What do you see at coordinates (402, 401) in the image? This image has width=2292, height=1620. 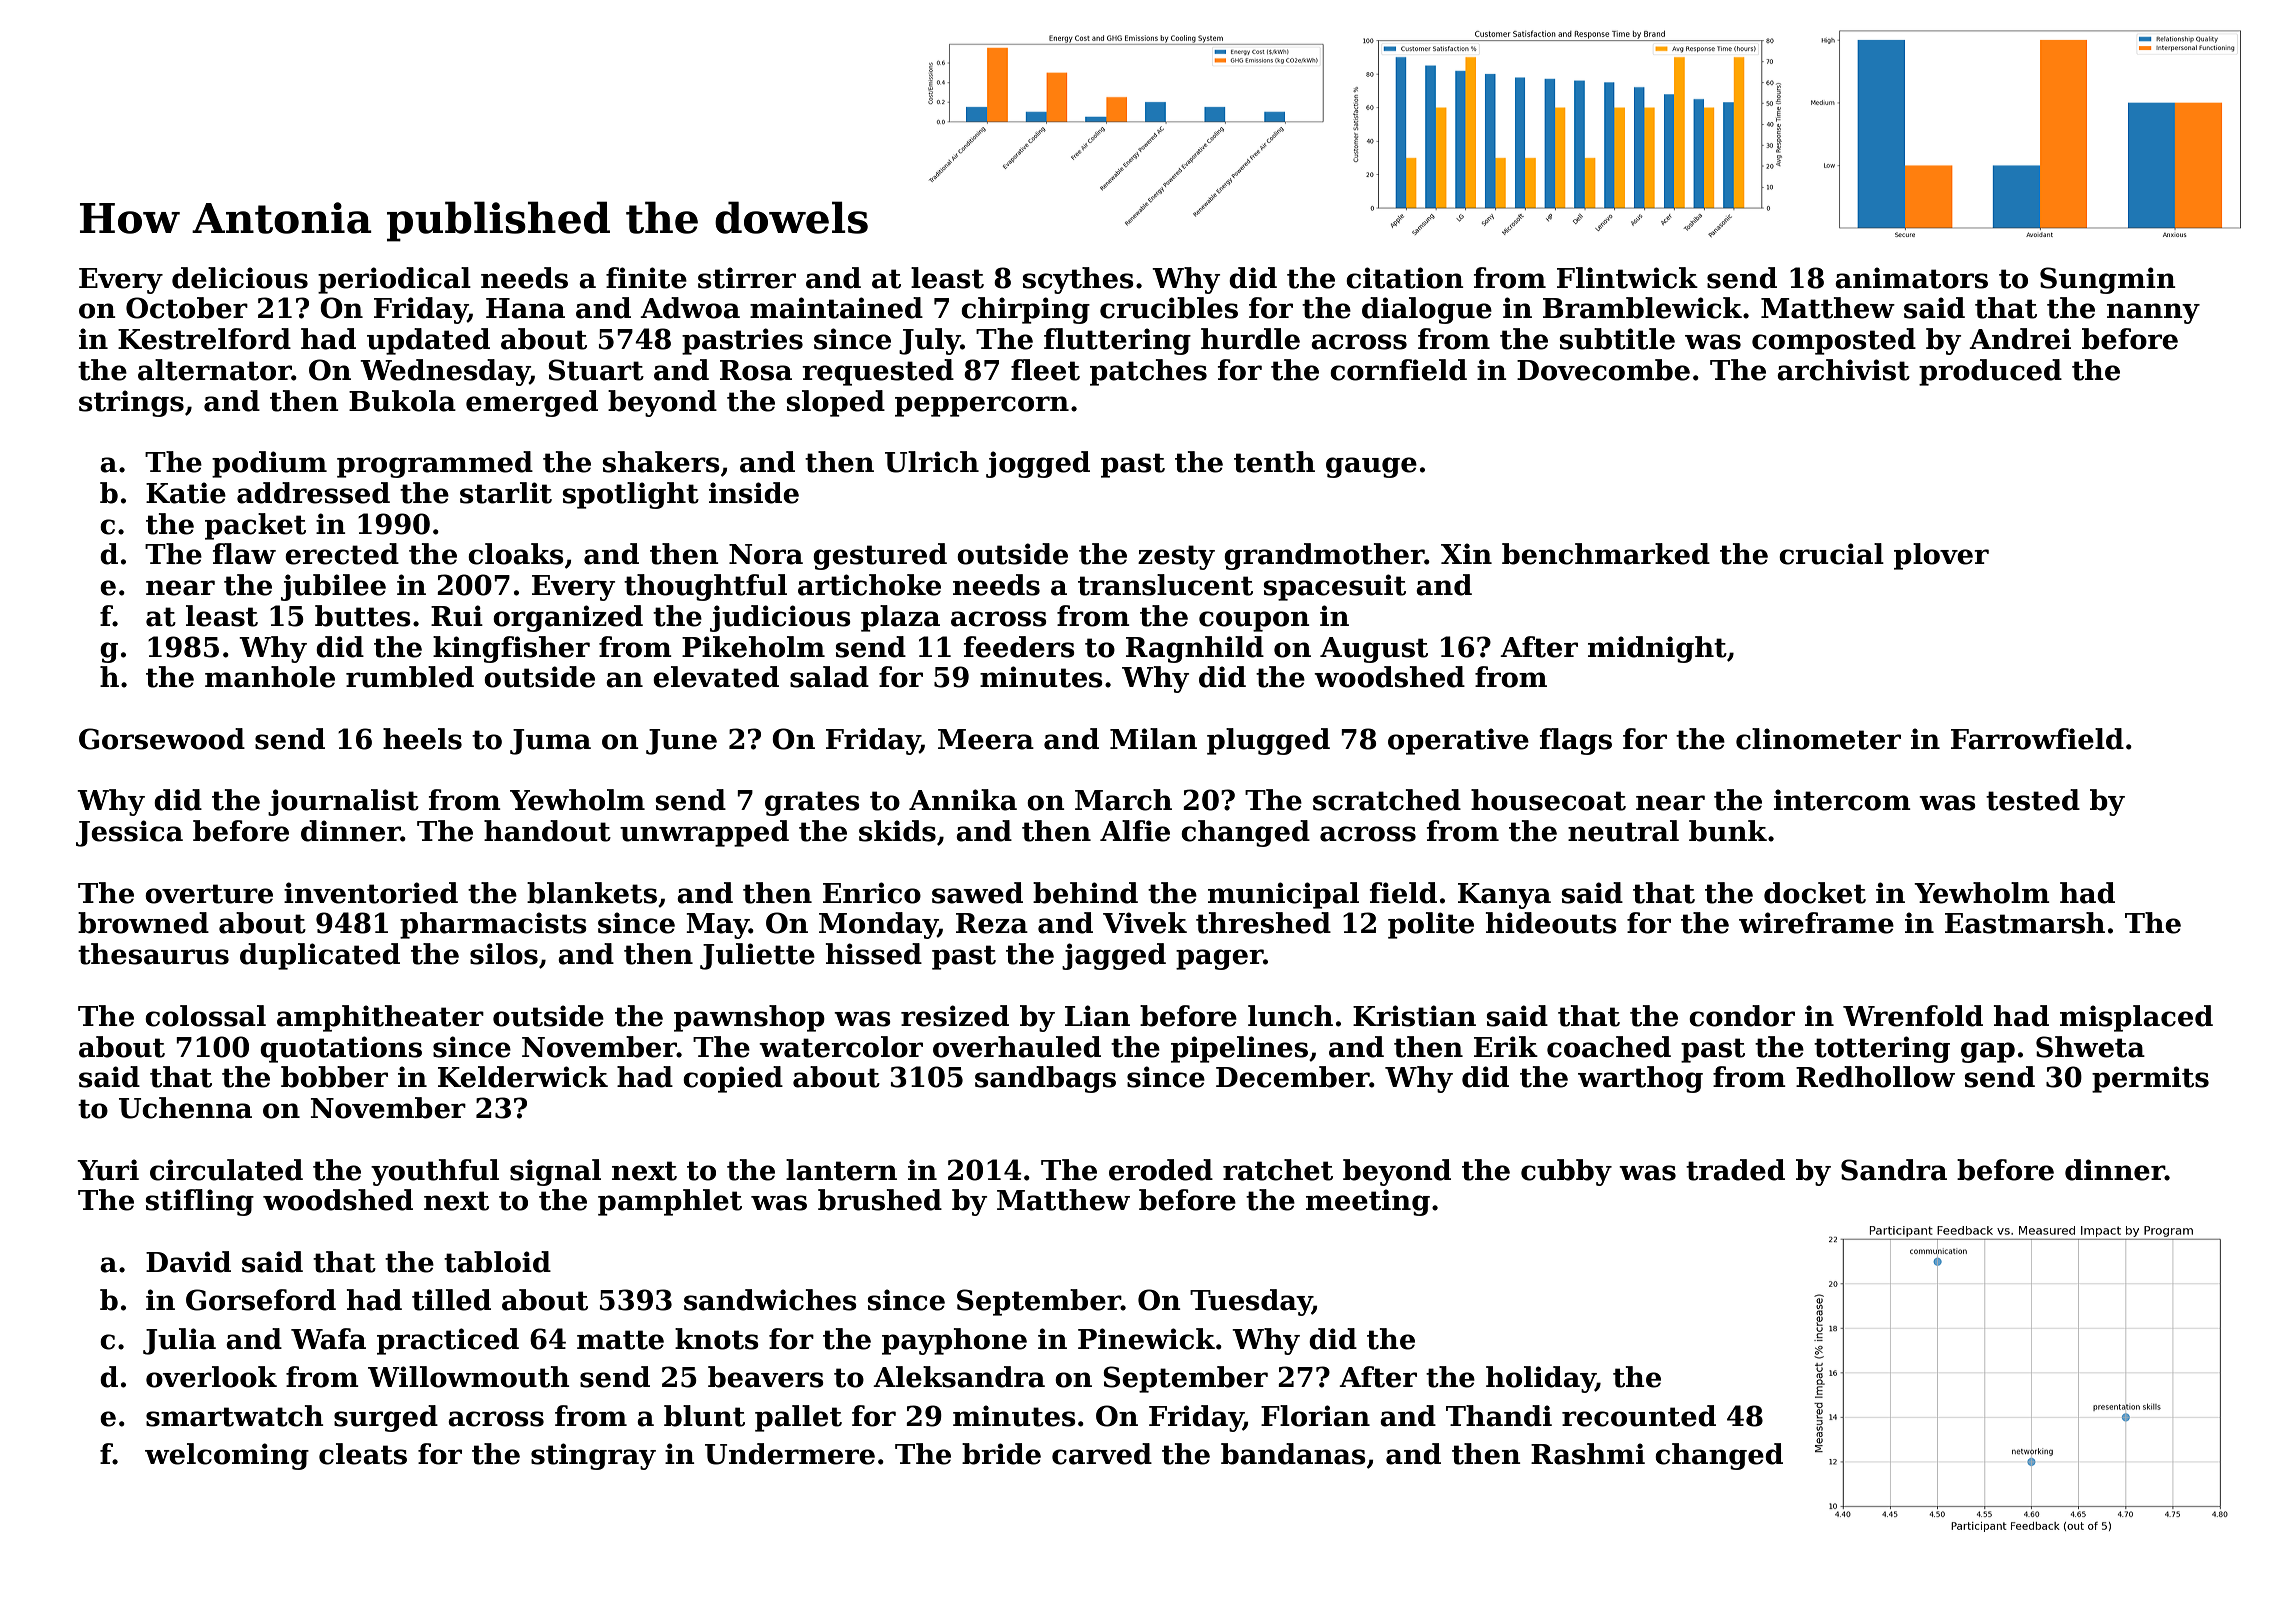 I see `Bukola` at bounding box center [402, 401].
